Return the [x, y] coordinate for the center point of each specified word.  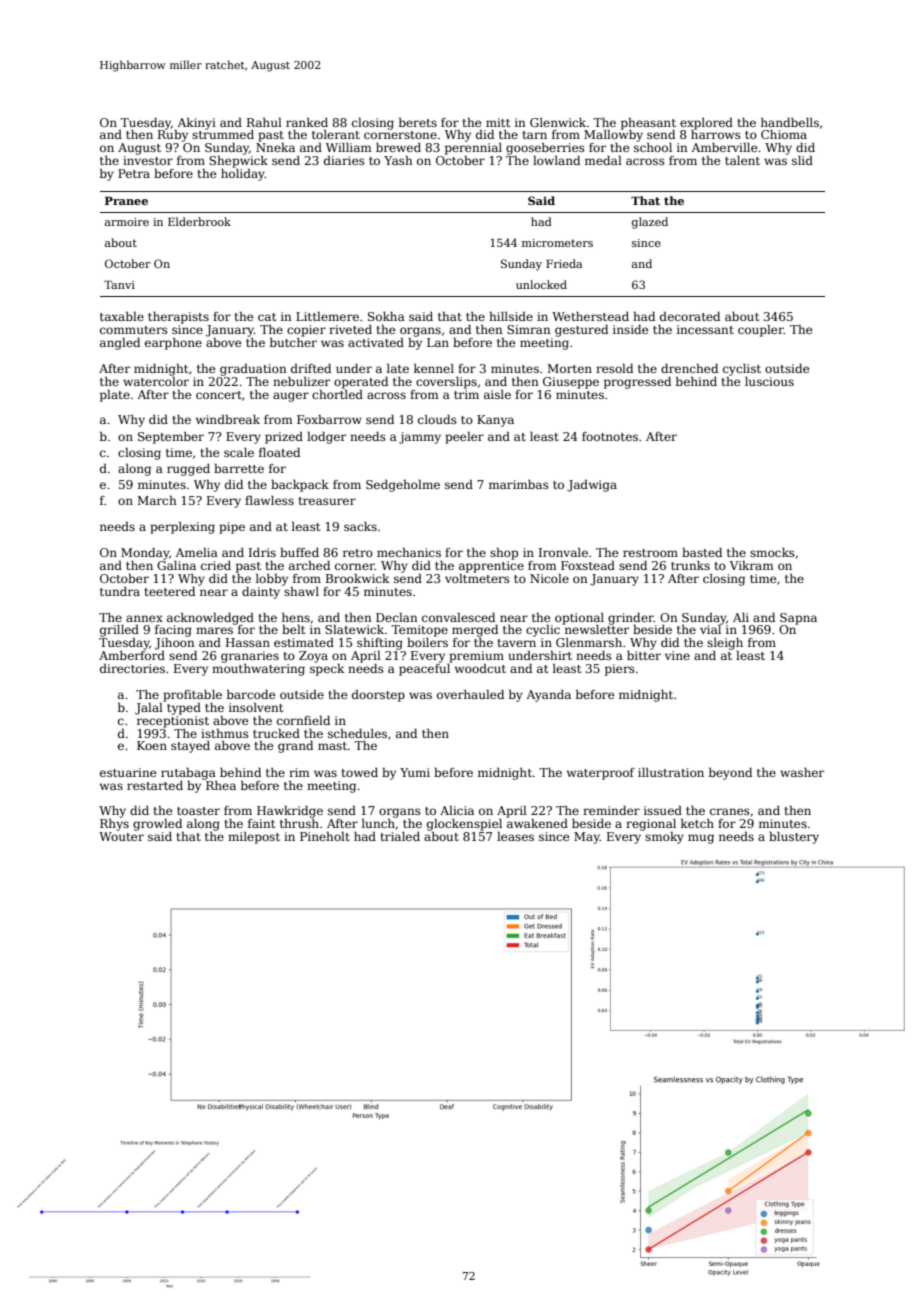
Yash [398, 160]
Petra [134, 173]
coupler [761, 331]
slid [802, 160]
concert [219, 395]
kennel [434, 368]
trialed [400, 836]
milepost [254, 838]
